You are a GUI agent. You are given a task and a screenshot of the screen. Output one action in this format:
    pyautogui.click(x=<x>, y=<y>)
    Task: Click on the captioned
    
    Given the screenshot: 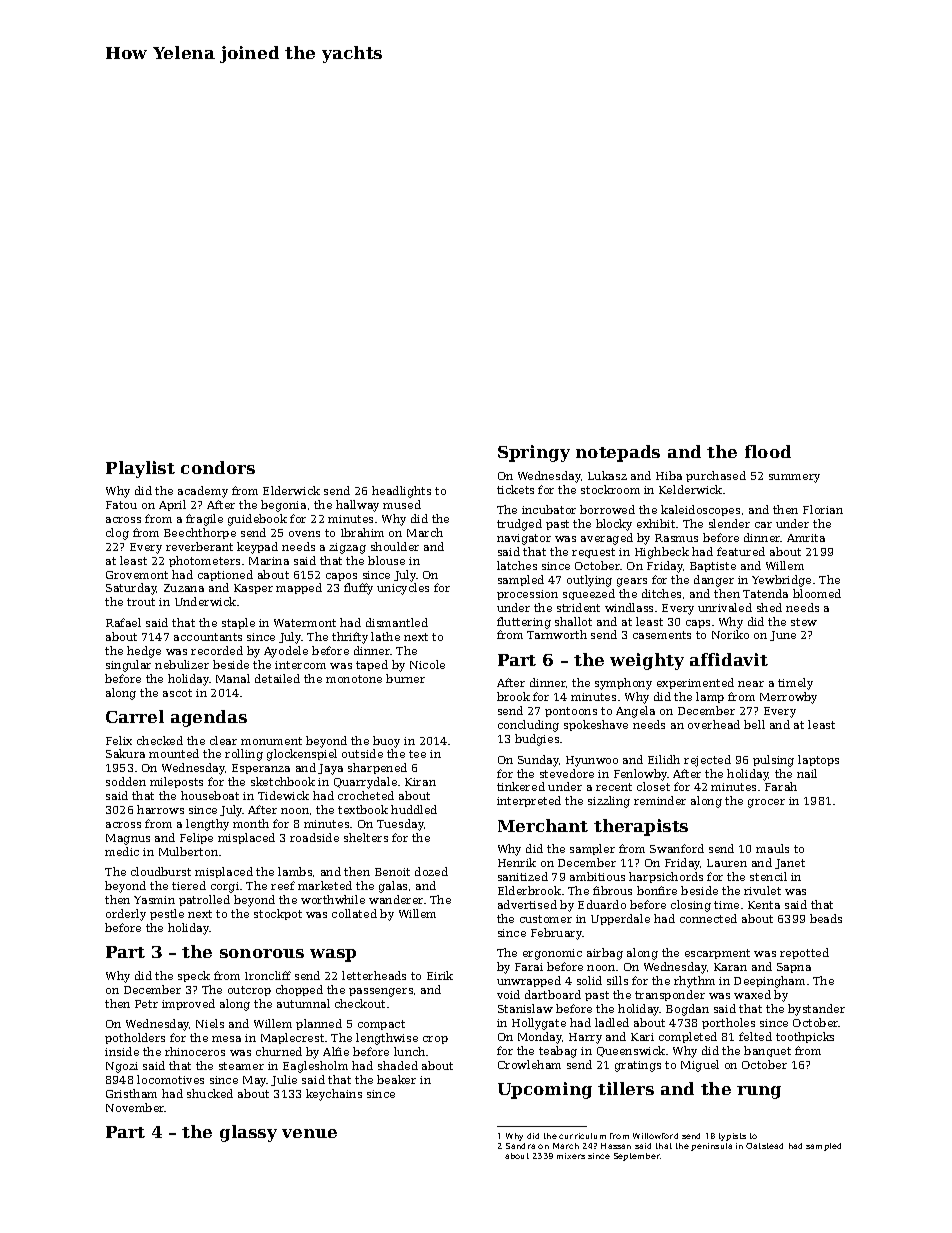 What is the action you would take?
    pyautogui.click(x=225, y=575)
